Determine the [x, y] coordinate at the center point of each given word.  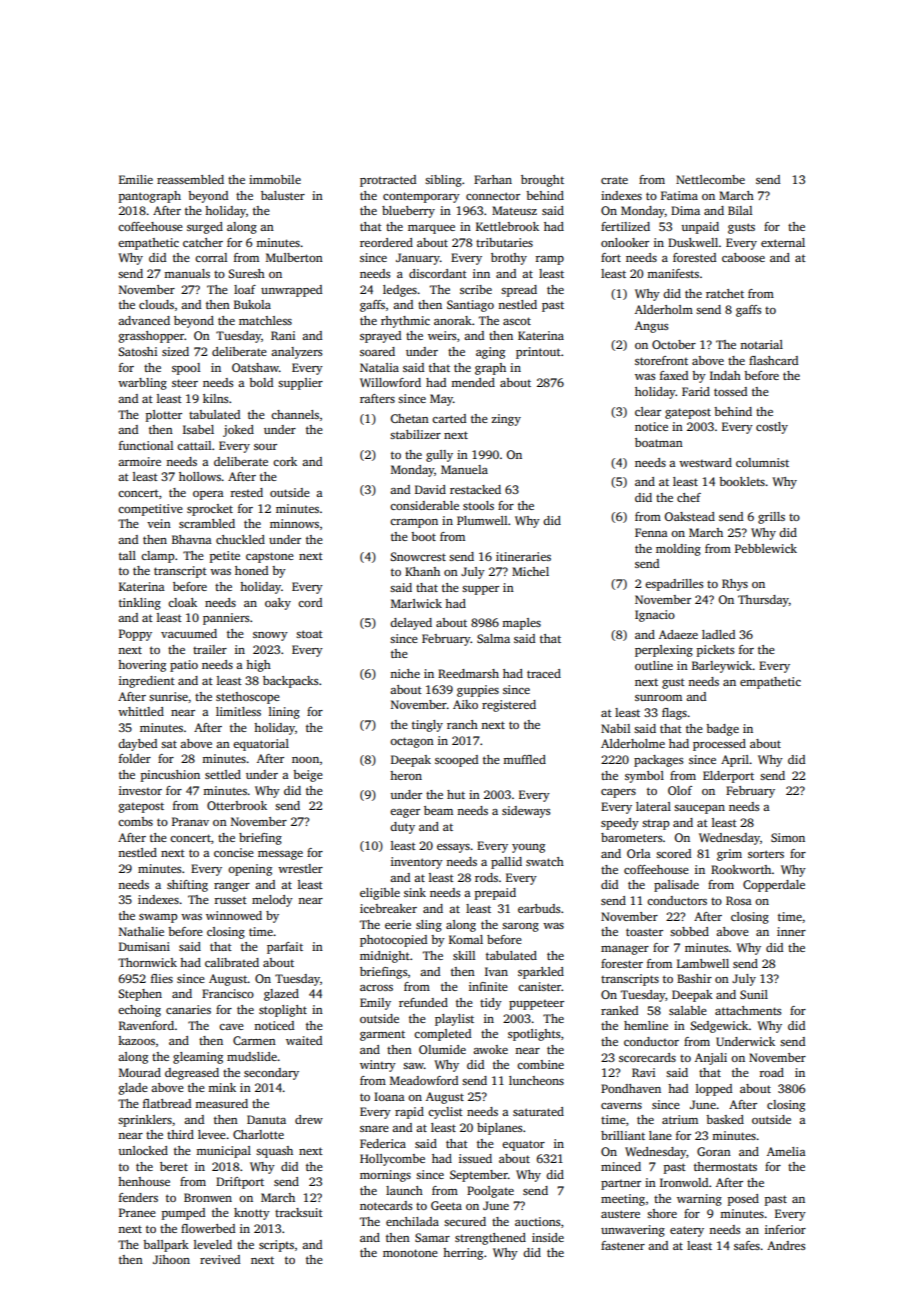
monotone [410, 1253]
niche [405, 673]
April [735, 761]
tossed [730, 391]
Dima [685, 210]
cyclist [445, 1113]
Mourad [140, 1072]
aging [490, 353]
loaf [245, 289]
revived [220, 1259]
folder [135, 758]
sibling [443, 181]
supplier [300, 384]
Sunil [754, 994]
